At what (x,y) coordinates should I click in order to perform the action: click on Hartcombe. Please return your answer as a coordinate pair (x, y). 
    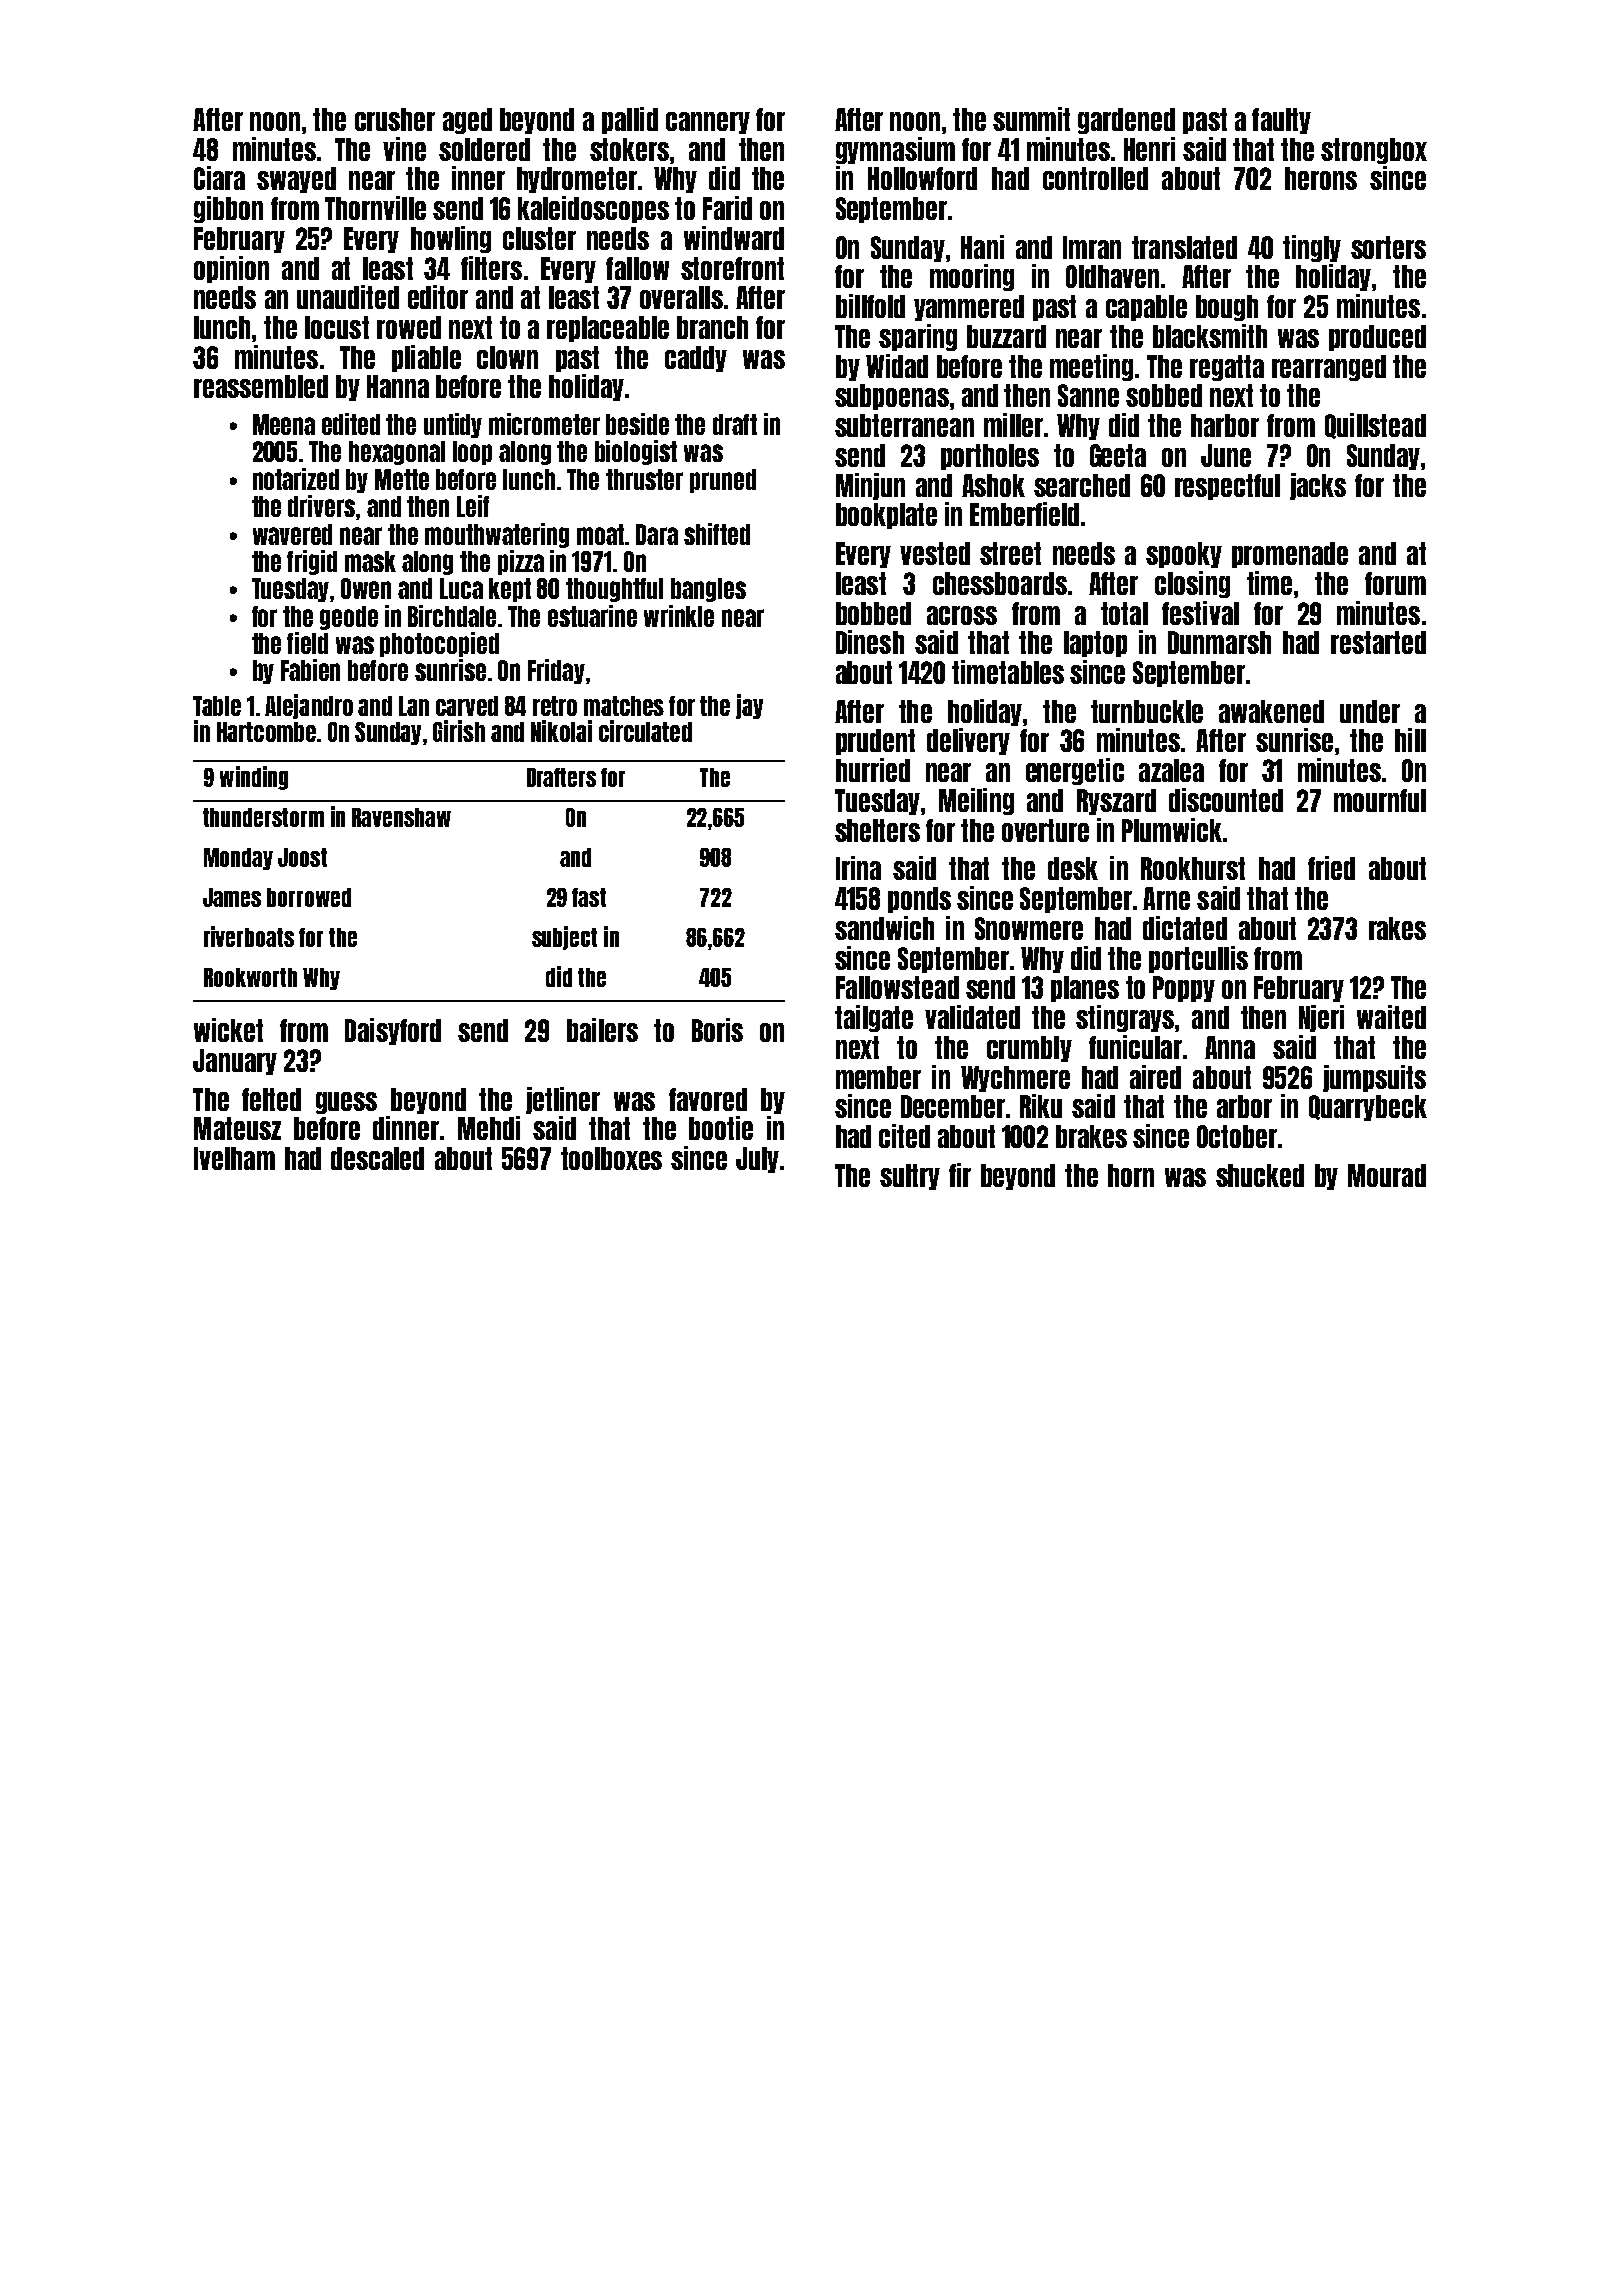
    Looking at the image, I should click on (266, 732).
